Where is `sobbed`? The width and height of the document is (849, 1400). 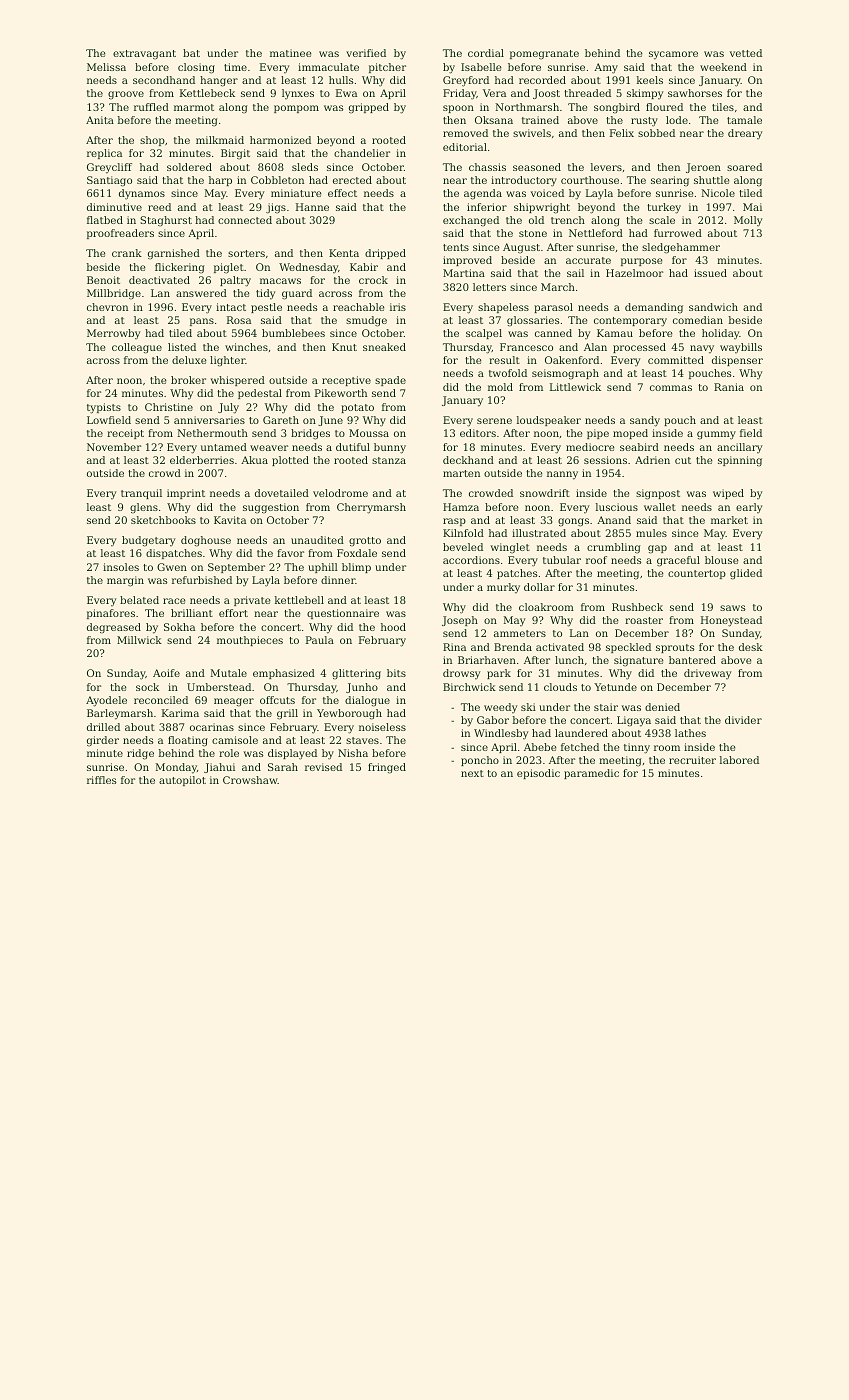 sobbed is located at coordinates (656, 133).
